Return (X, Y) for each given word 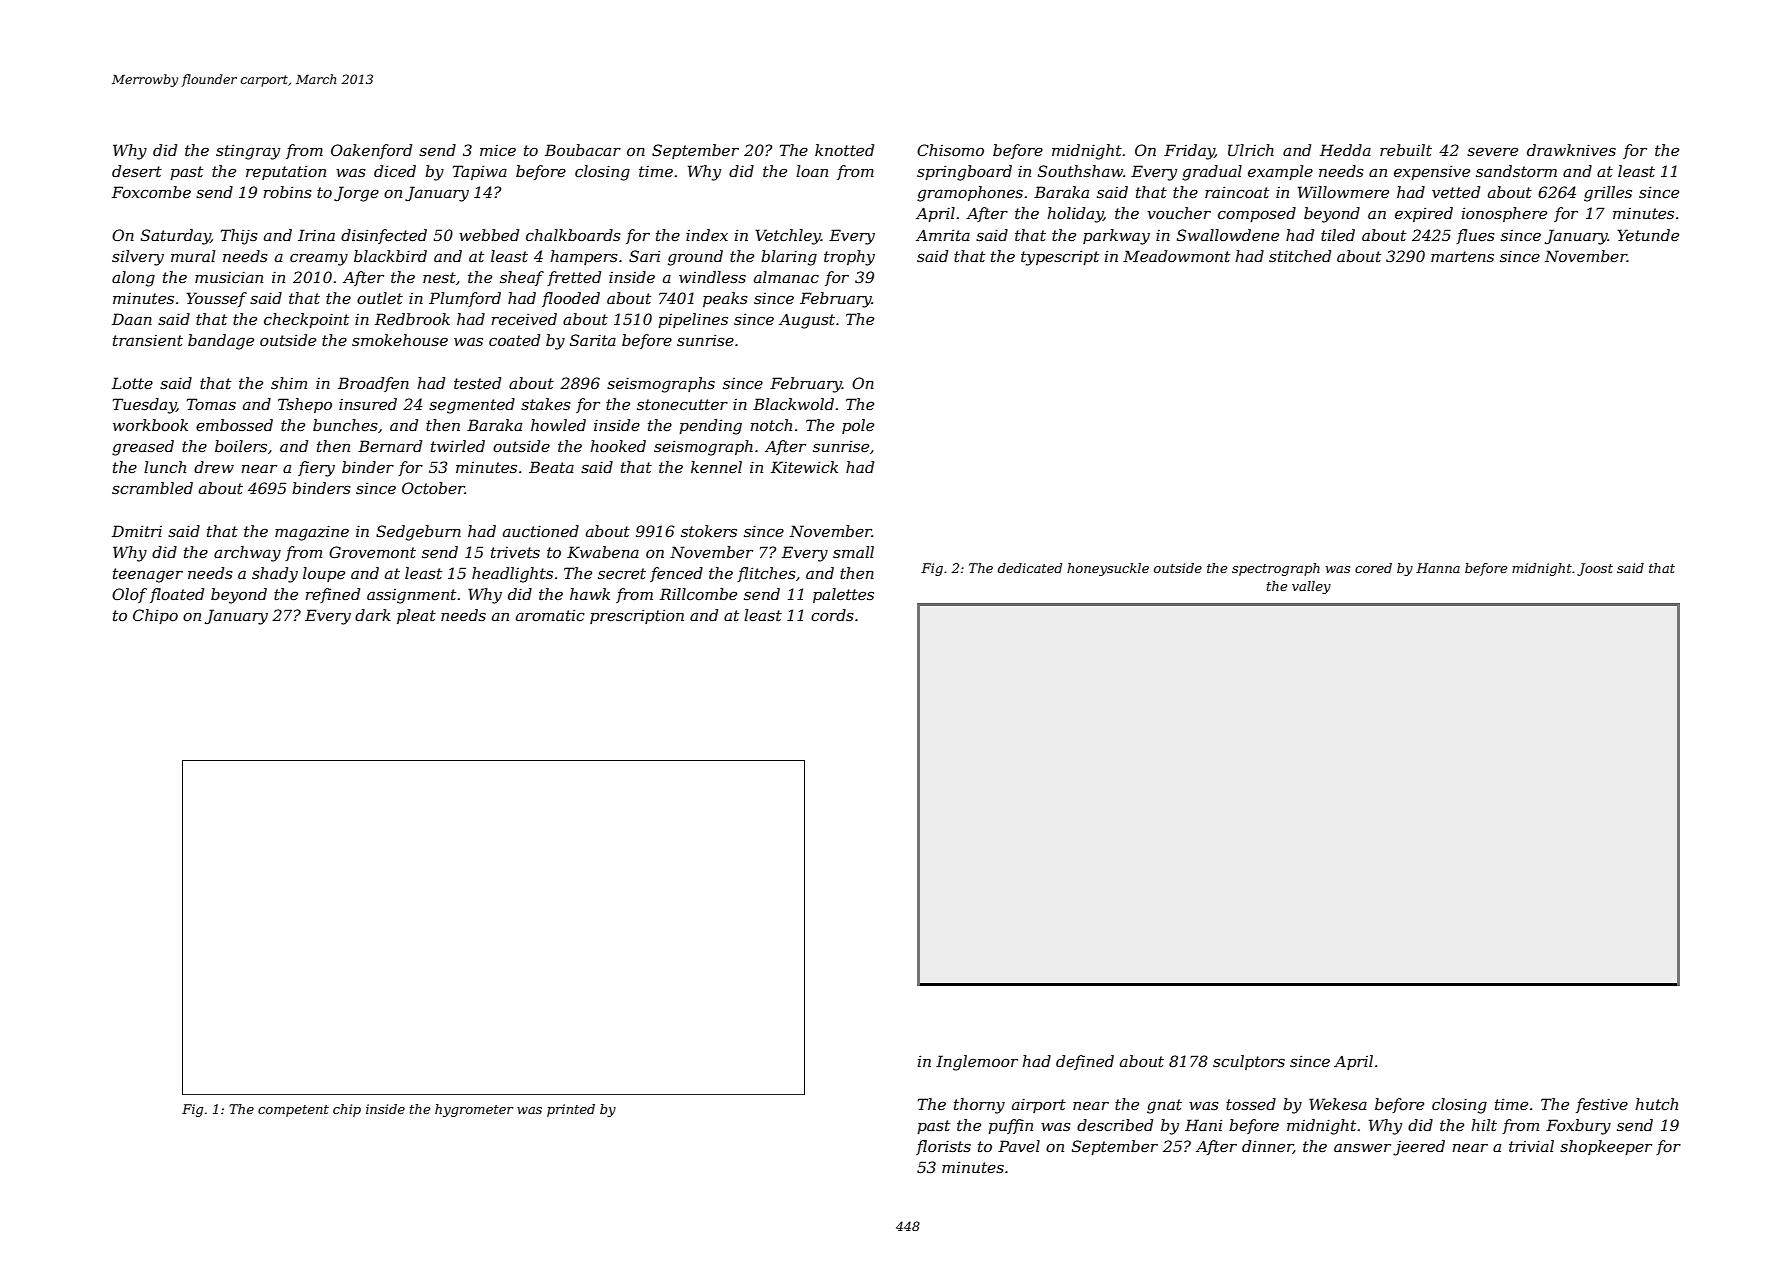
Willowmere (1343, 192)
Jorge (356, 194)
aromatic (550, 615)
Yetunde (1648, 235)
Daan (132, 319)
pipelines (693, 320)
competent (293, 1111)
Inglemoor (977, 1063)
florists (943, 1147)
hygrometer (474, 1110)
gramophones (970, 194)
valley (1311, 587)
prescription (637, 616)
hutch (1656, 1104)
